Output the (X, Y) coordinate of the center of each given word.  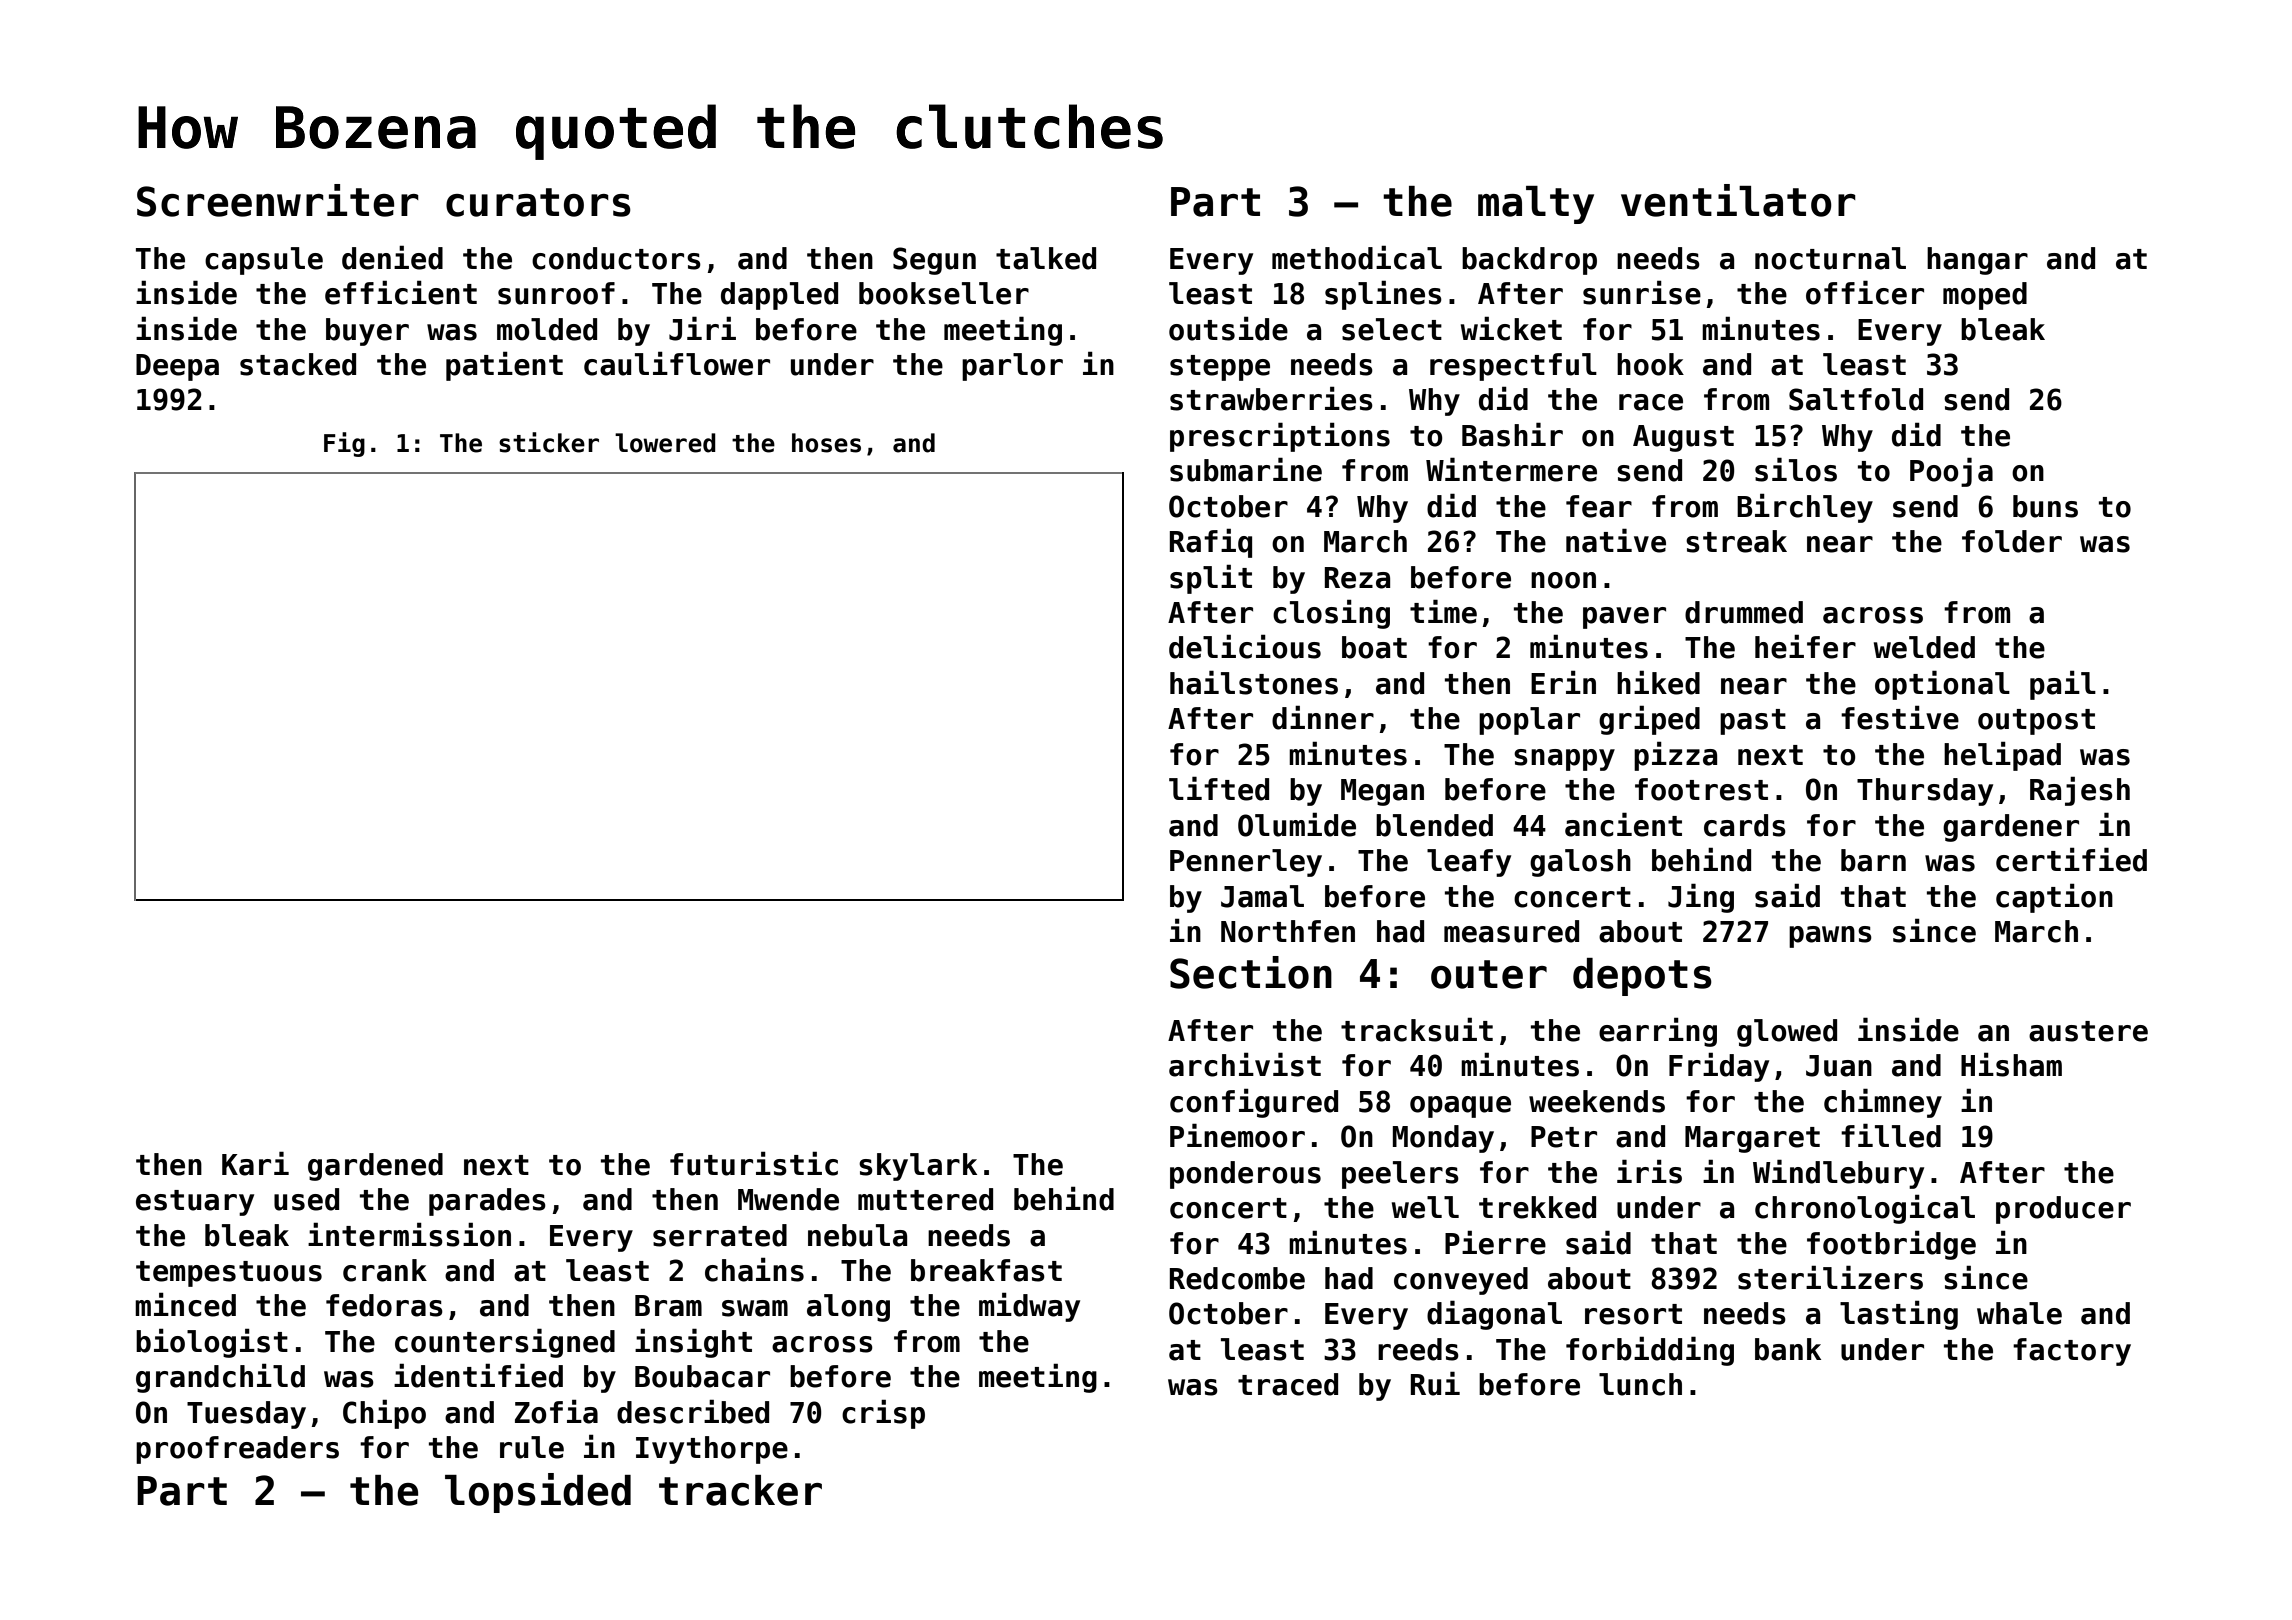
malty (1536, 205)
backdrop (1529, 261)
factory (2072, 1352)
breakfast (986, 1270)
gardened (375, 1167)
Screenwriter (278, 200)
